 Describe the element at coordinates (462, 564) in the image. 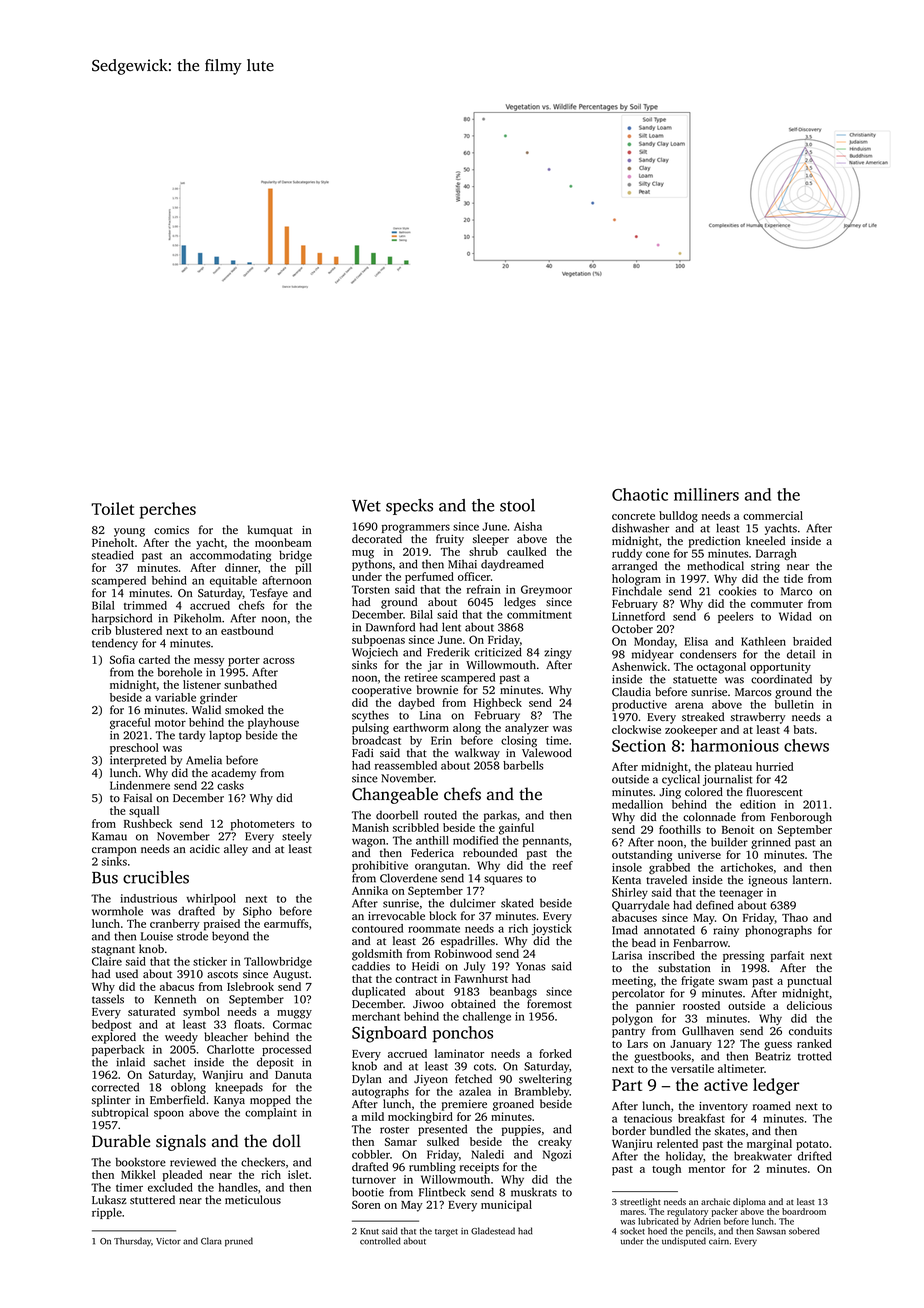

I see `Mihai` at that location.
